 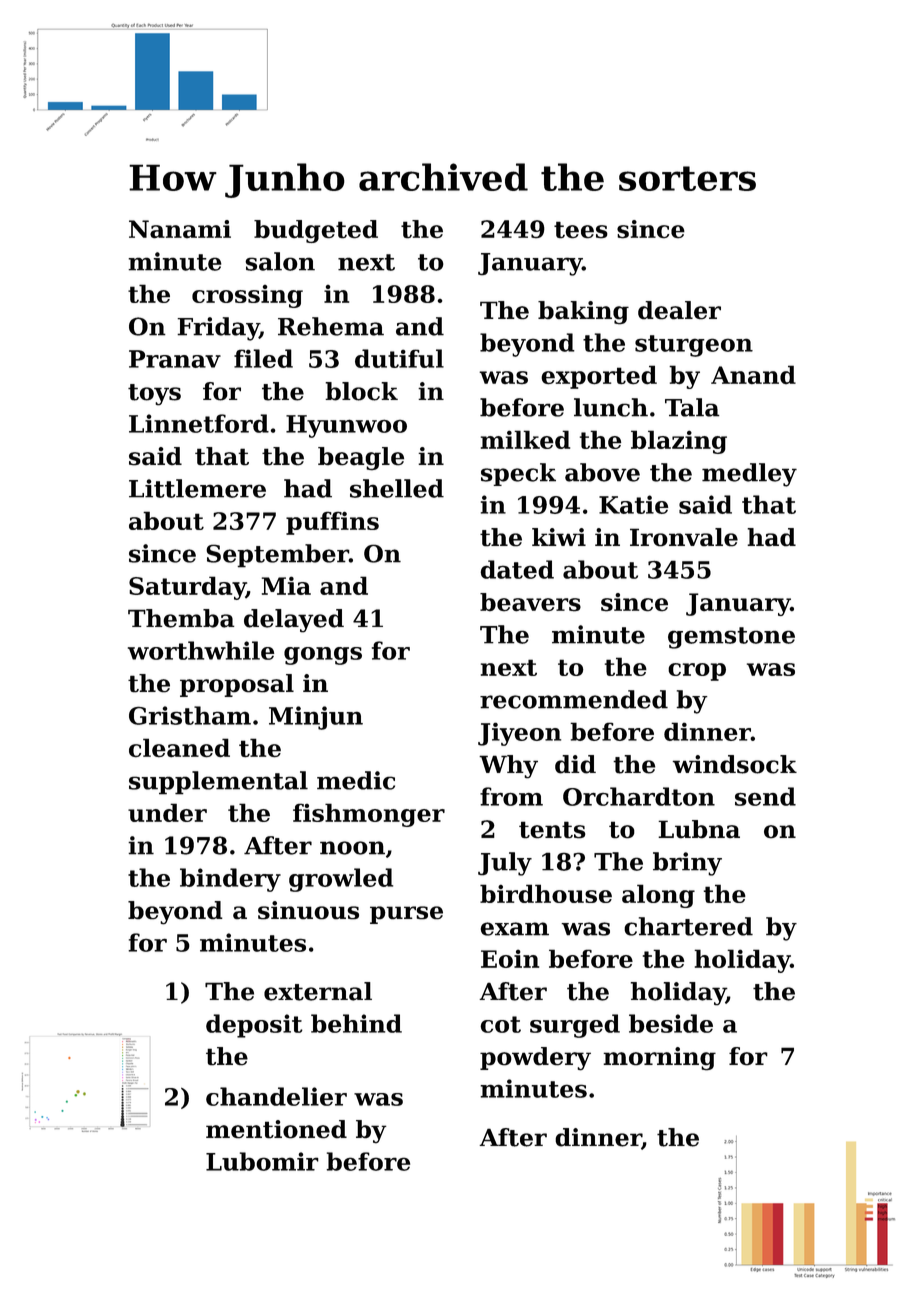 I want to click on budgeted, so click(x=316, y=231).
